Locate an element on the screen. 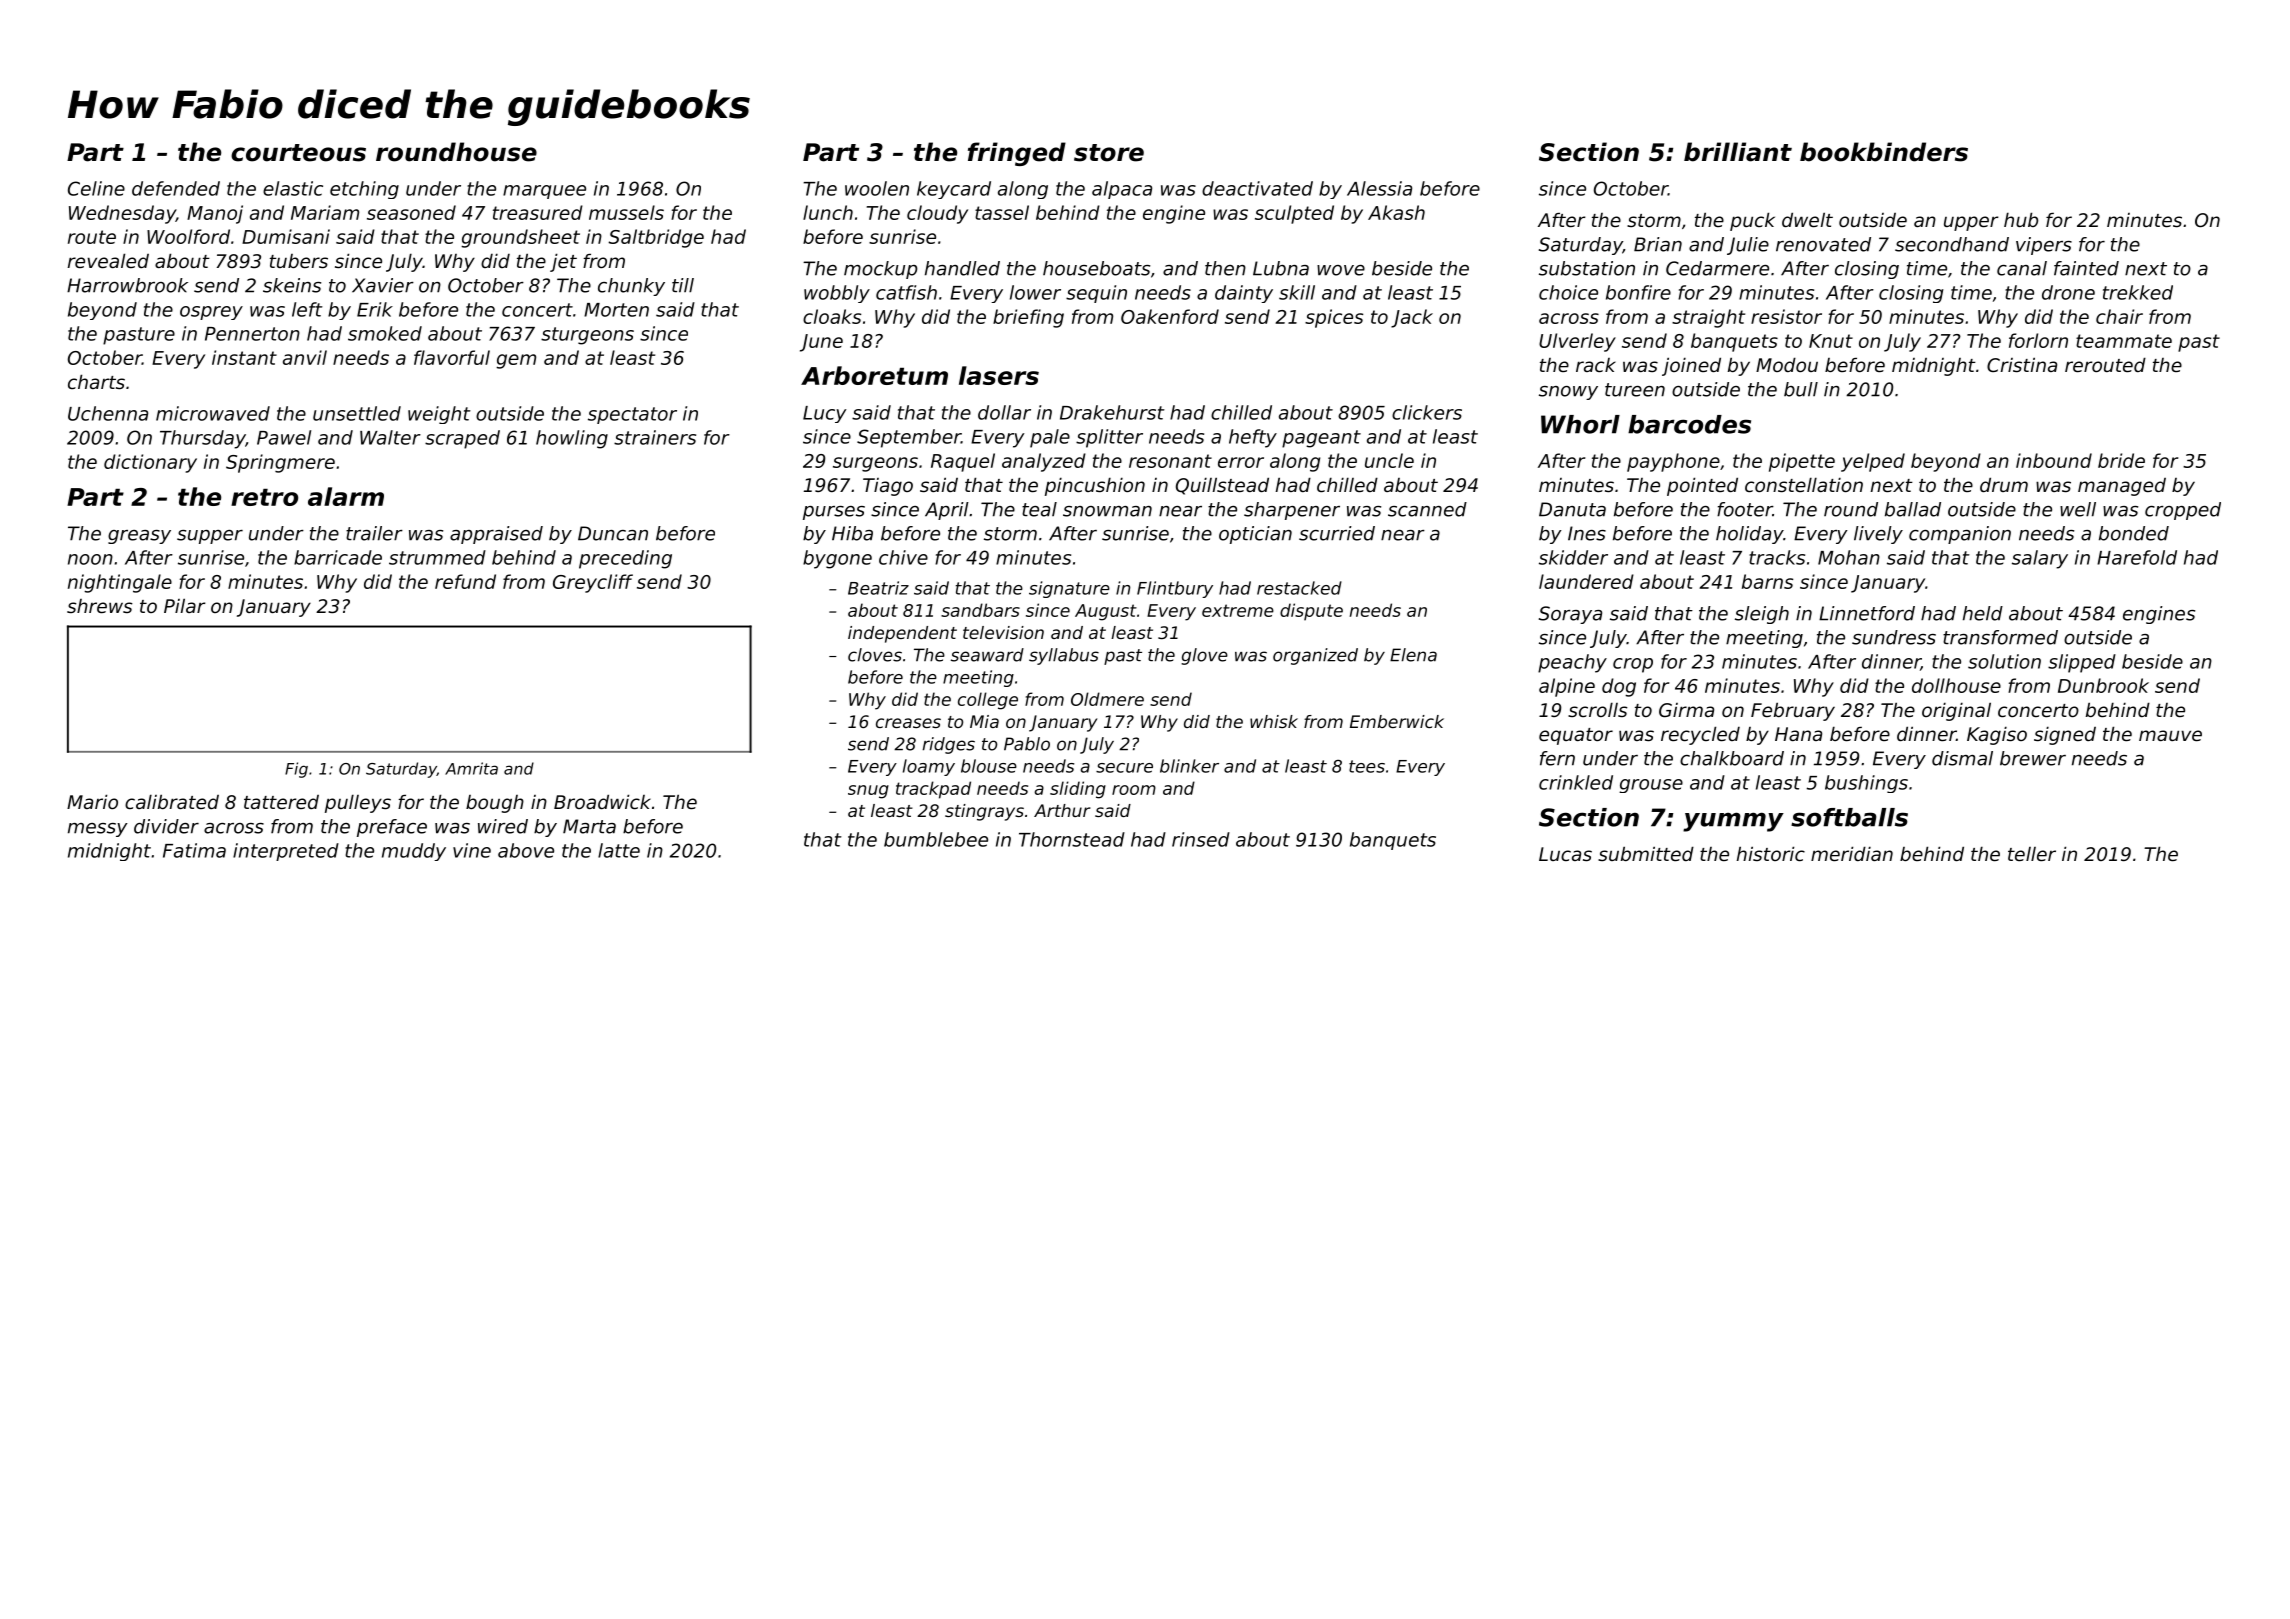 The width and height of the screenshot is (2290, 1619). interpreted is located at coordinates (286, 852).
